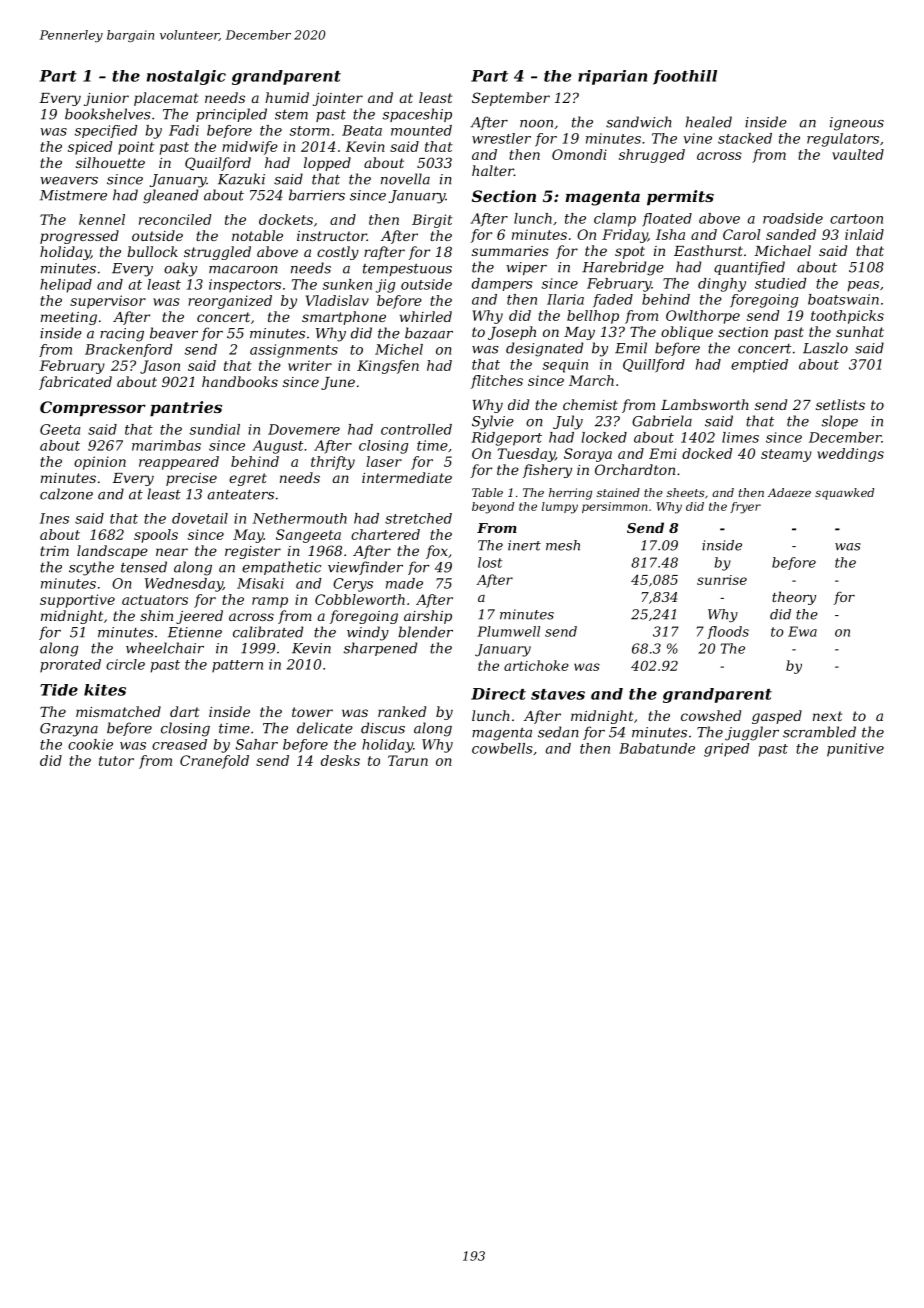  What do you see at coordinates (186, 77) in the screenshot?
I see `nostalgic` at bounding box center [186, 77].
